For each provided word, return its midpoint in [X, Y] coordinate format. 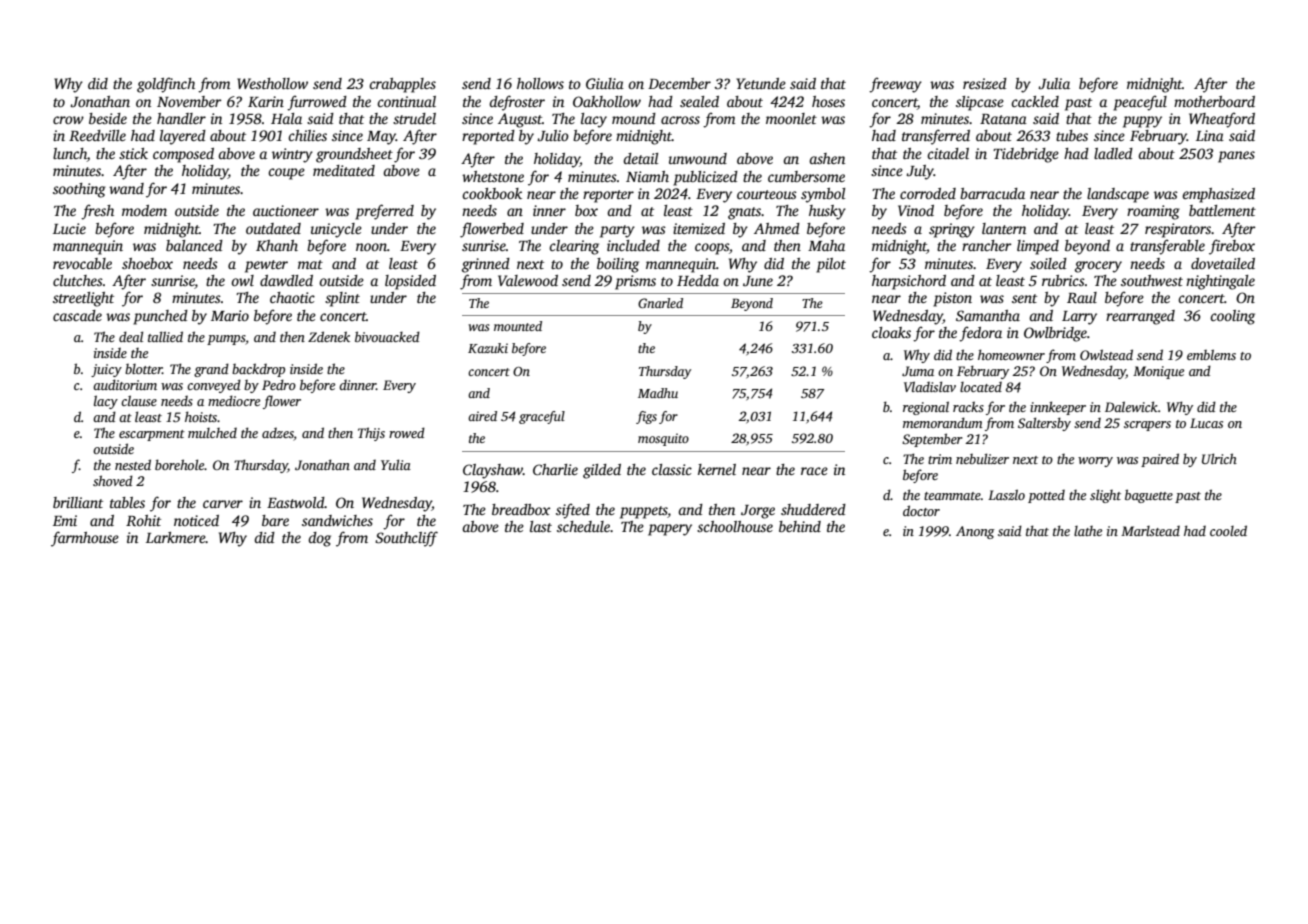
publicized [705, 178]
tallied [165, 336]
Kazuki [488, 348]
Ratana [1003, 119]
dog [319, 539]
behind [800, 526]
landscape [1118, 195]
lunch [70, 155]
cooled [1228, 530]
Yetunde [761, 83]
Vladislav [930, 386]
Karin [266, 101]
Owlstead [1106, 354]
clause [139, 400]
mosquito [663, 439]
